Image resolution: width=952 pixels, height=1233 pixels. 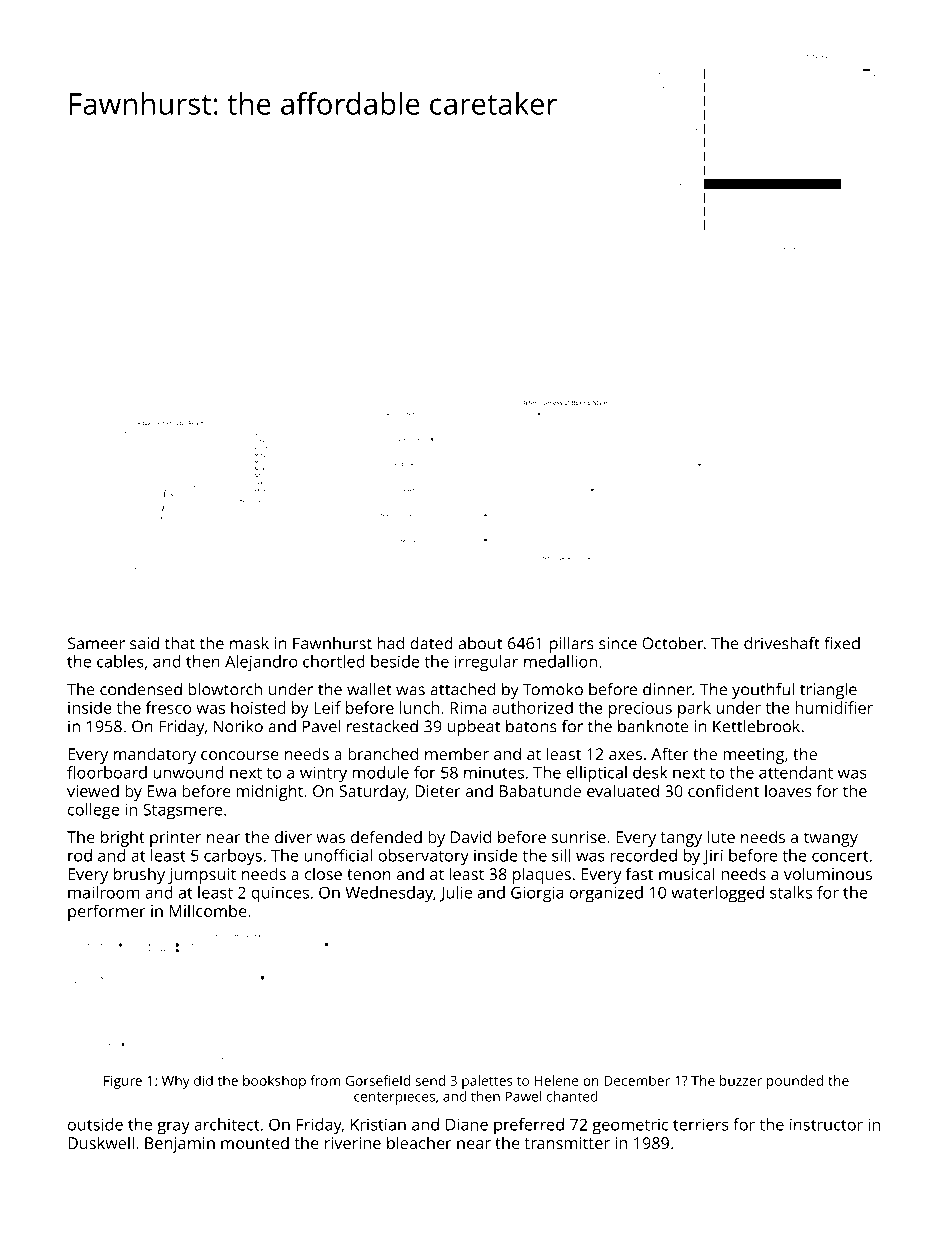 What do you see at coordinates (474, 728) in the document?
I see `upbeat` at bounding box center [474, 728].
